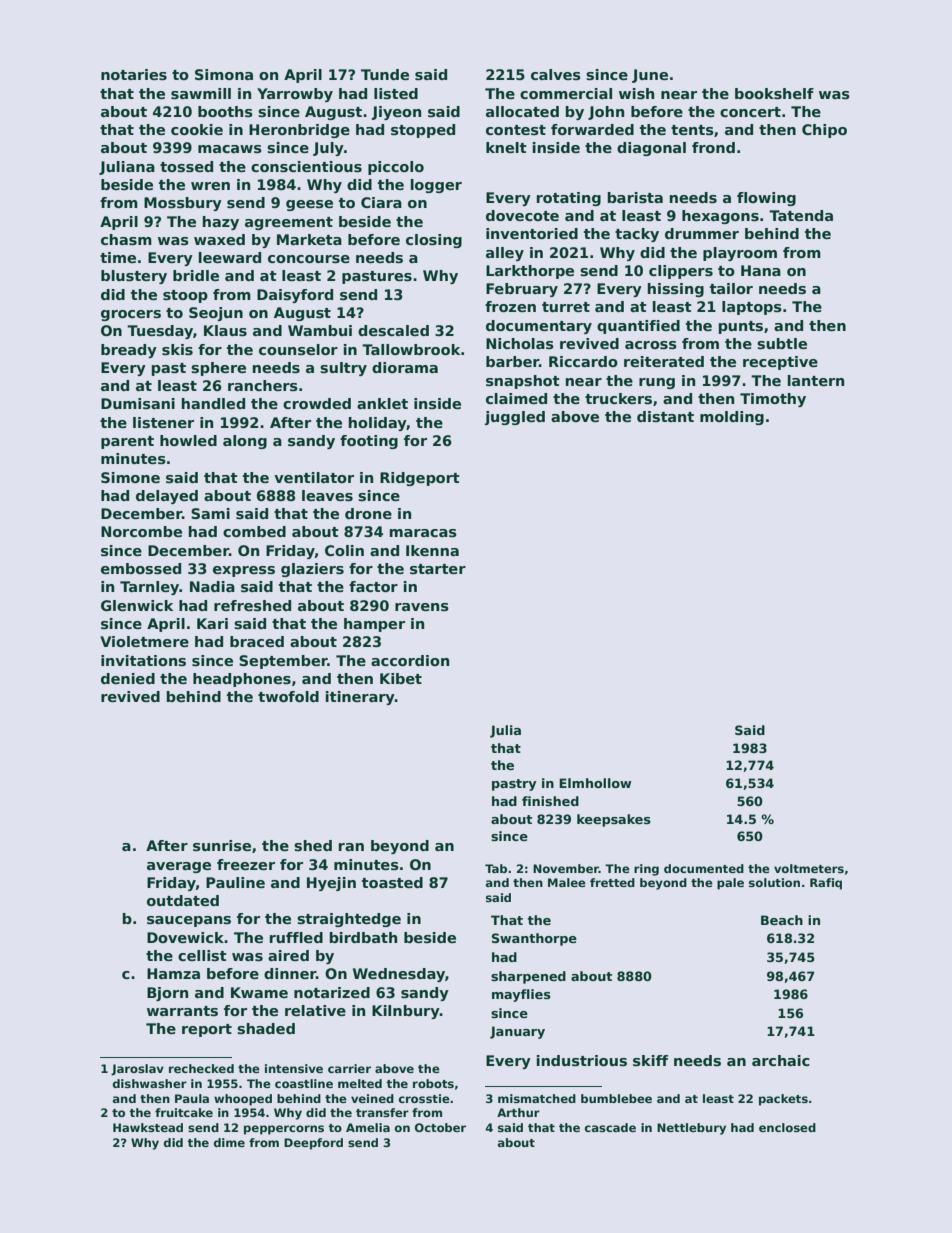 The image size is (952, 1233). I want to click on Norcombe, so click(141, 531).
